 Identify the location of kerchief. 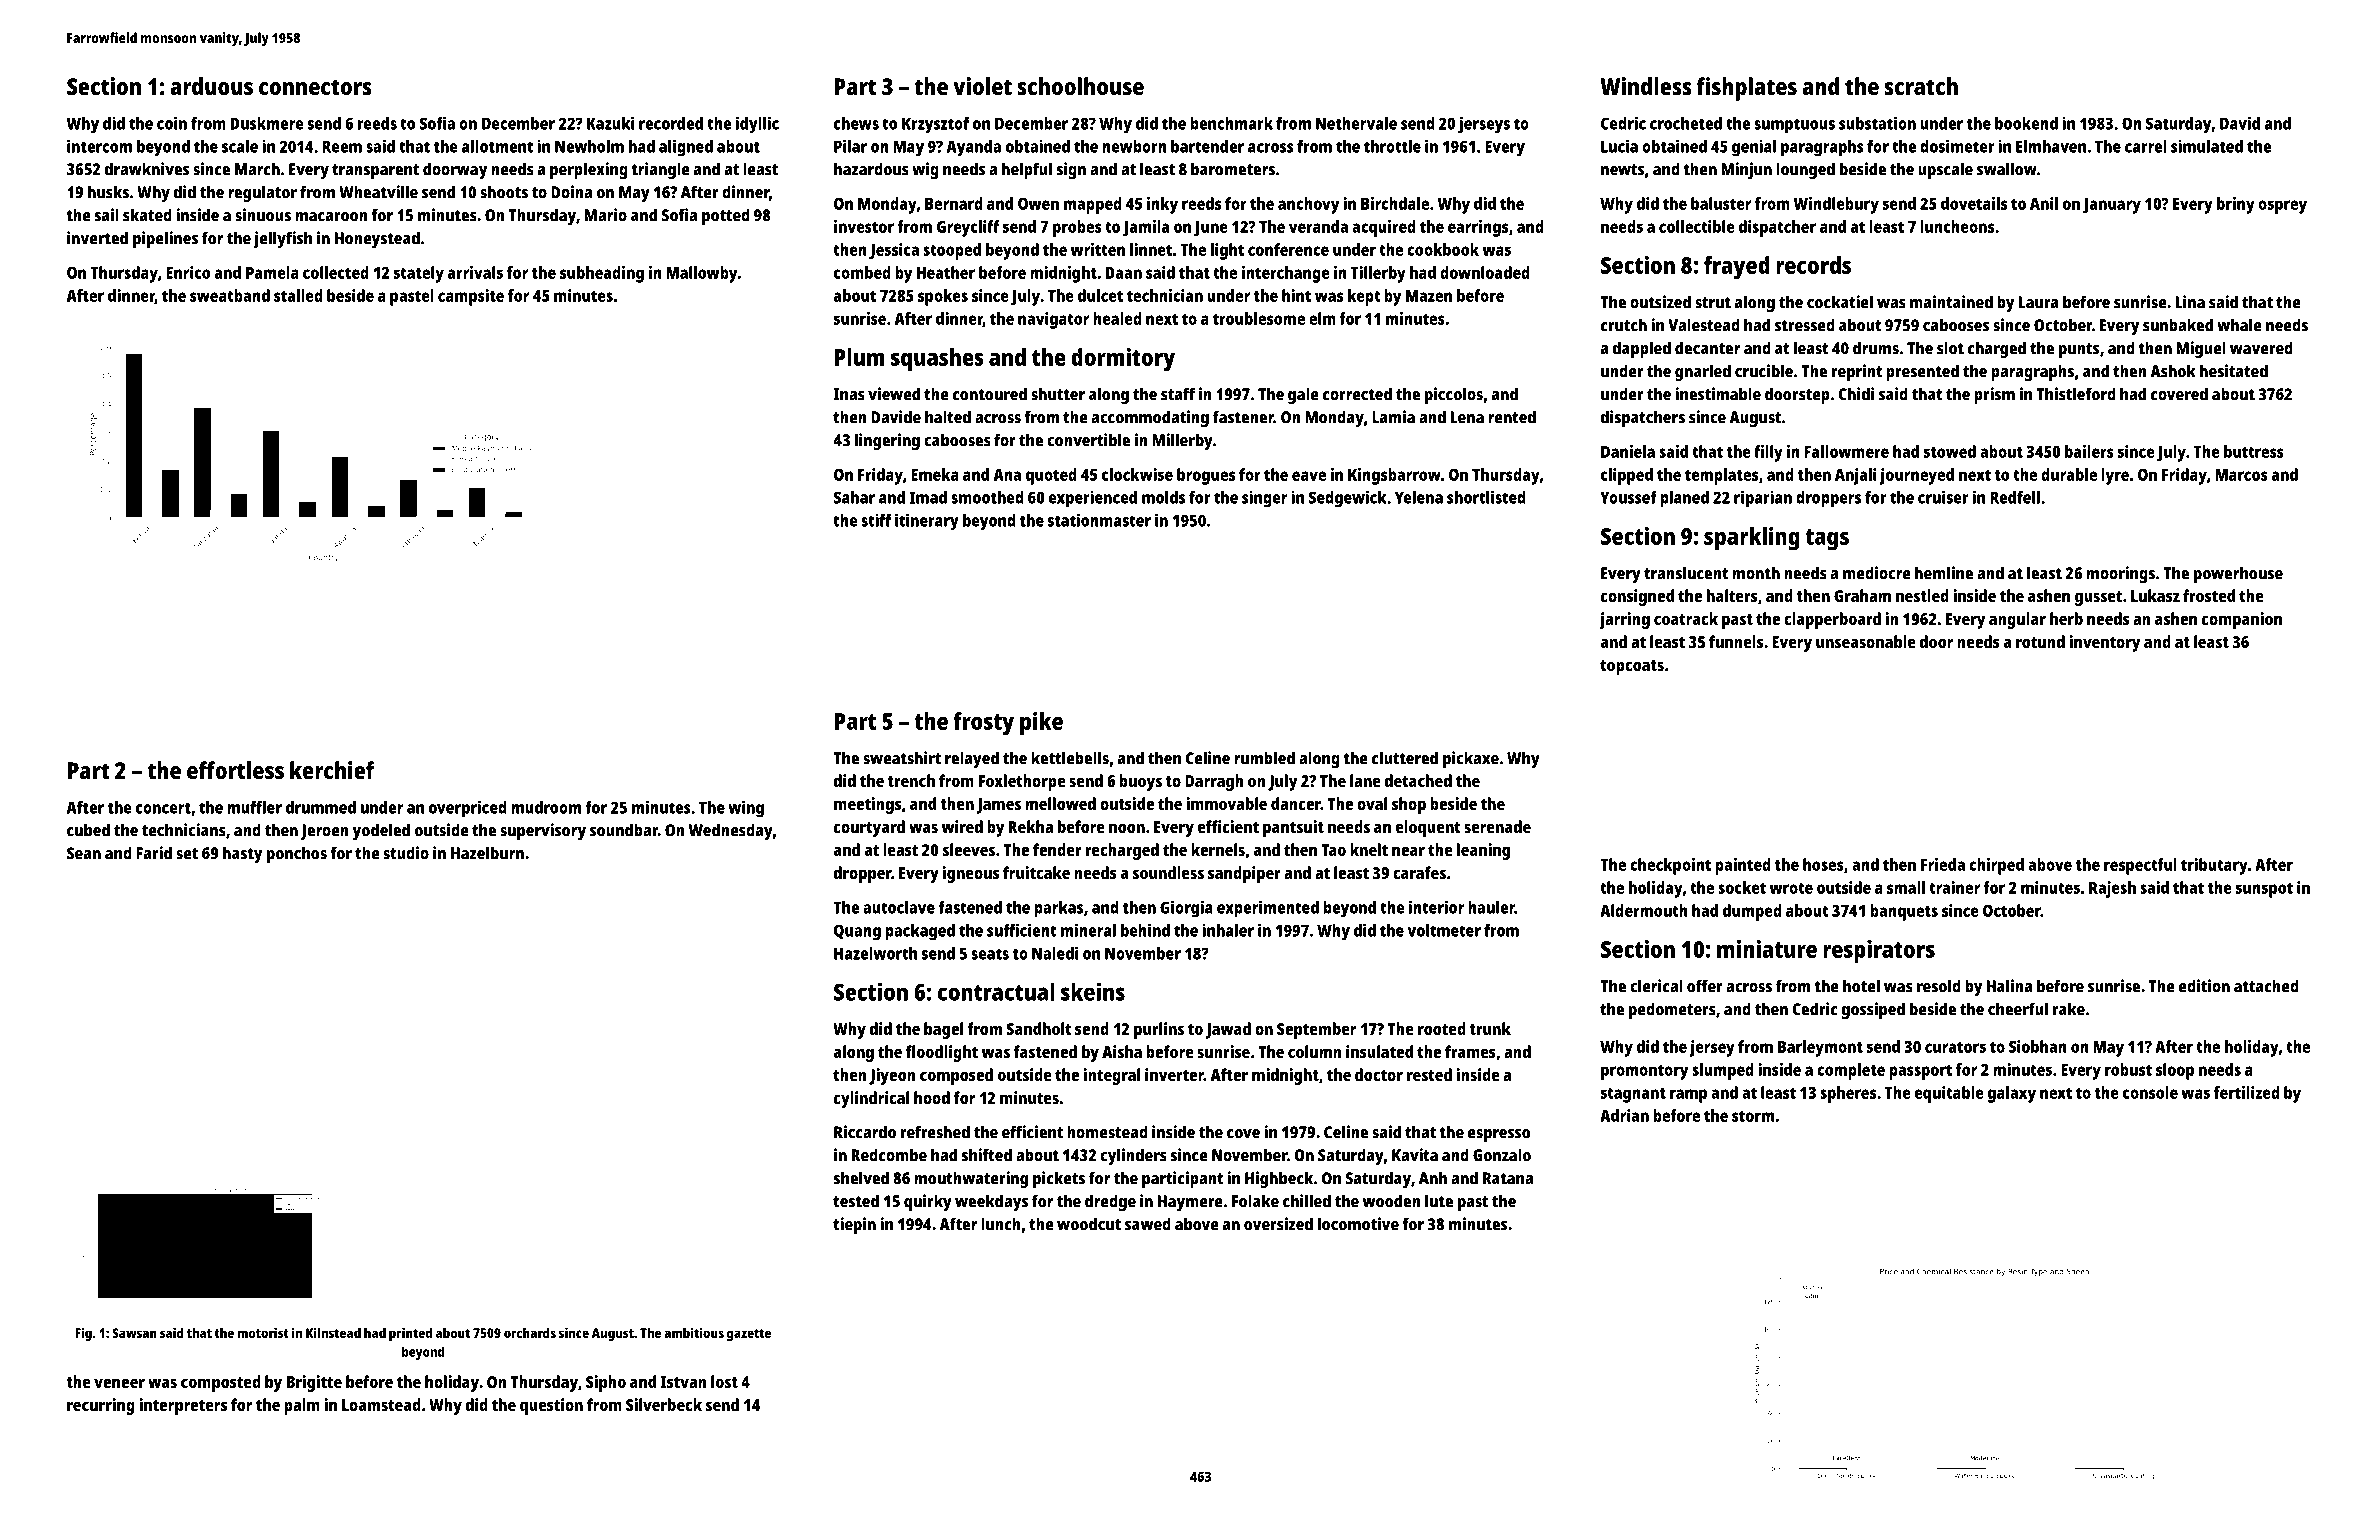
(332, 770).
